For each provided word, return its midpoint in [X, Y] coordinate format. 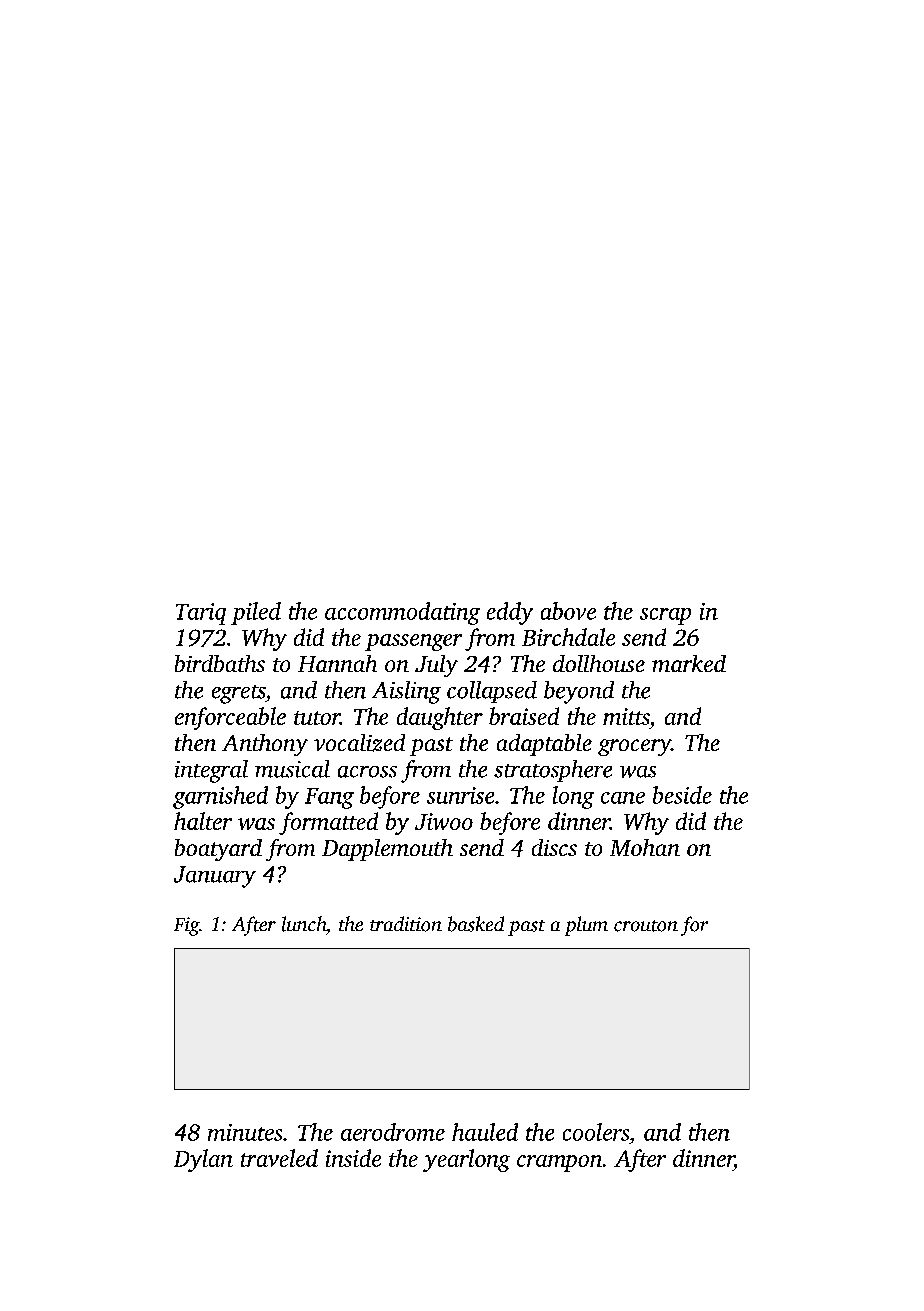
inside [353, 1158]
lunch [304, 924]
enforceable [230, 718]
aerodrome [393, 1132]
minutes [245, 1132]
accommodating [402, 613]
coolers [596, 1132]
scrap [665, 616]
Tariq [201, 614]
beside [682, 795]
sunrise [460, 795]
